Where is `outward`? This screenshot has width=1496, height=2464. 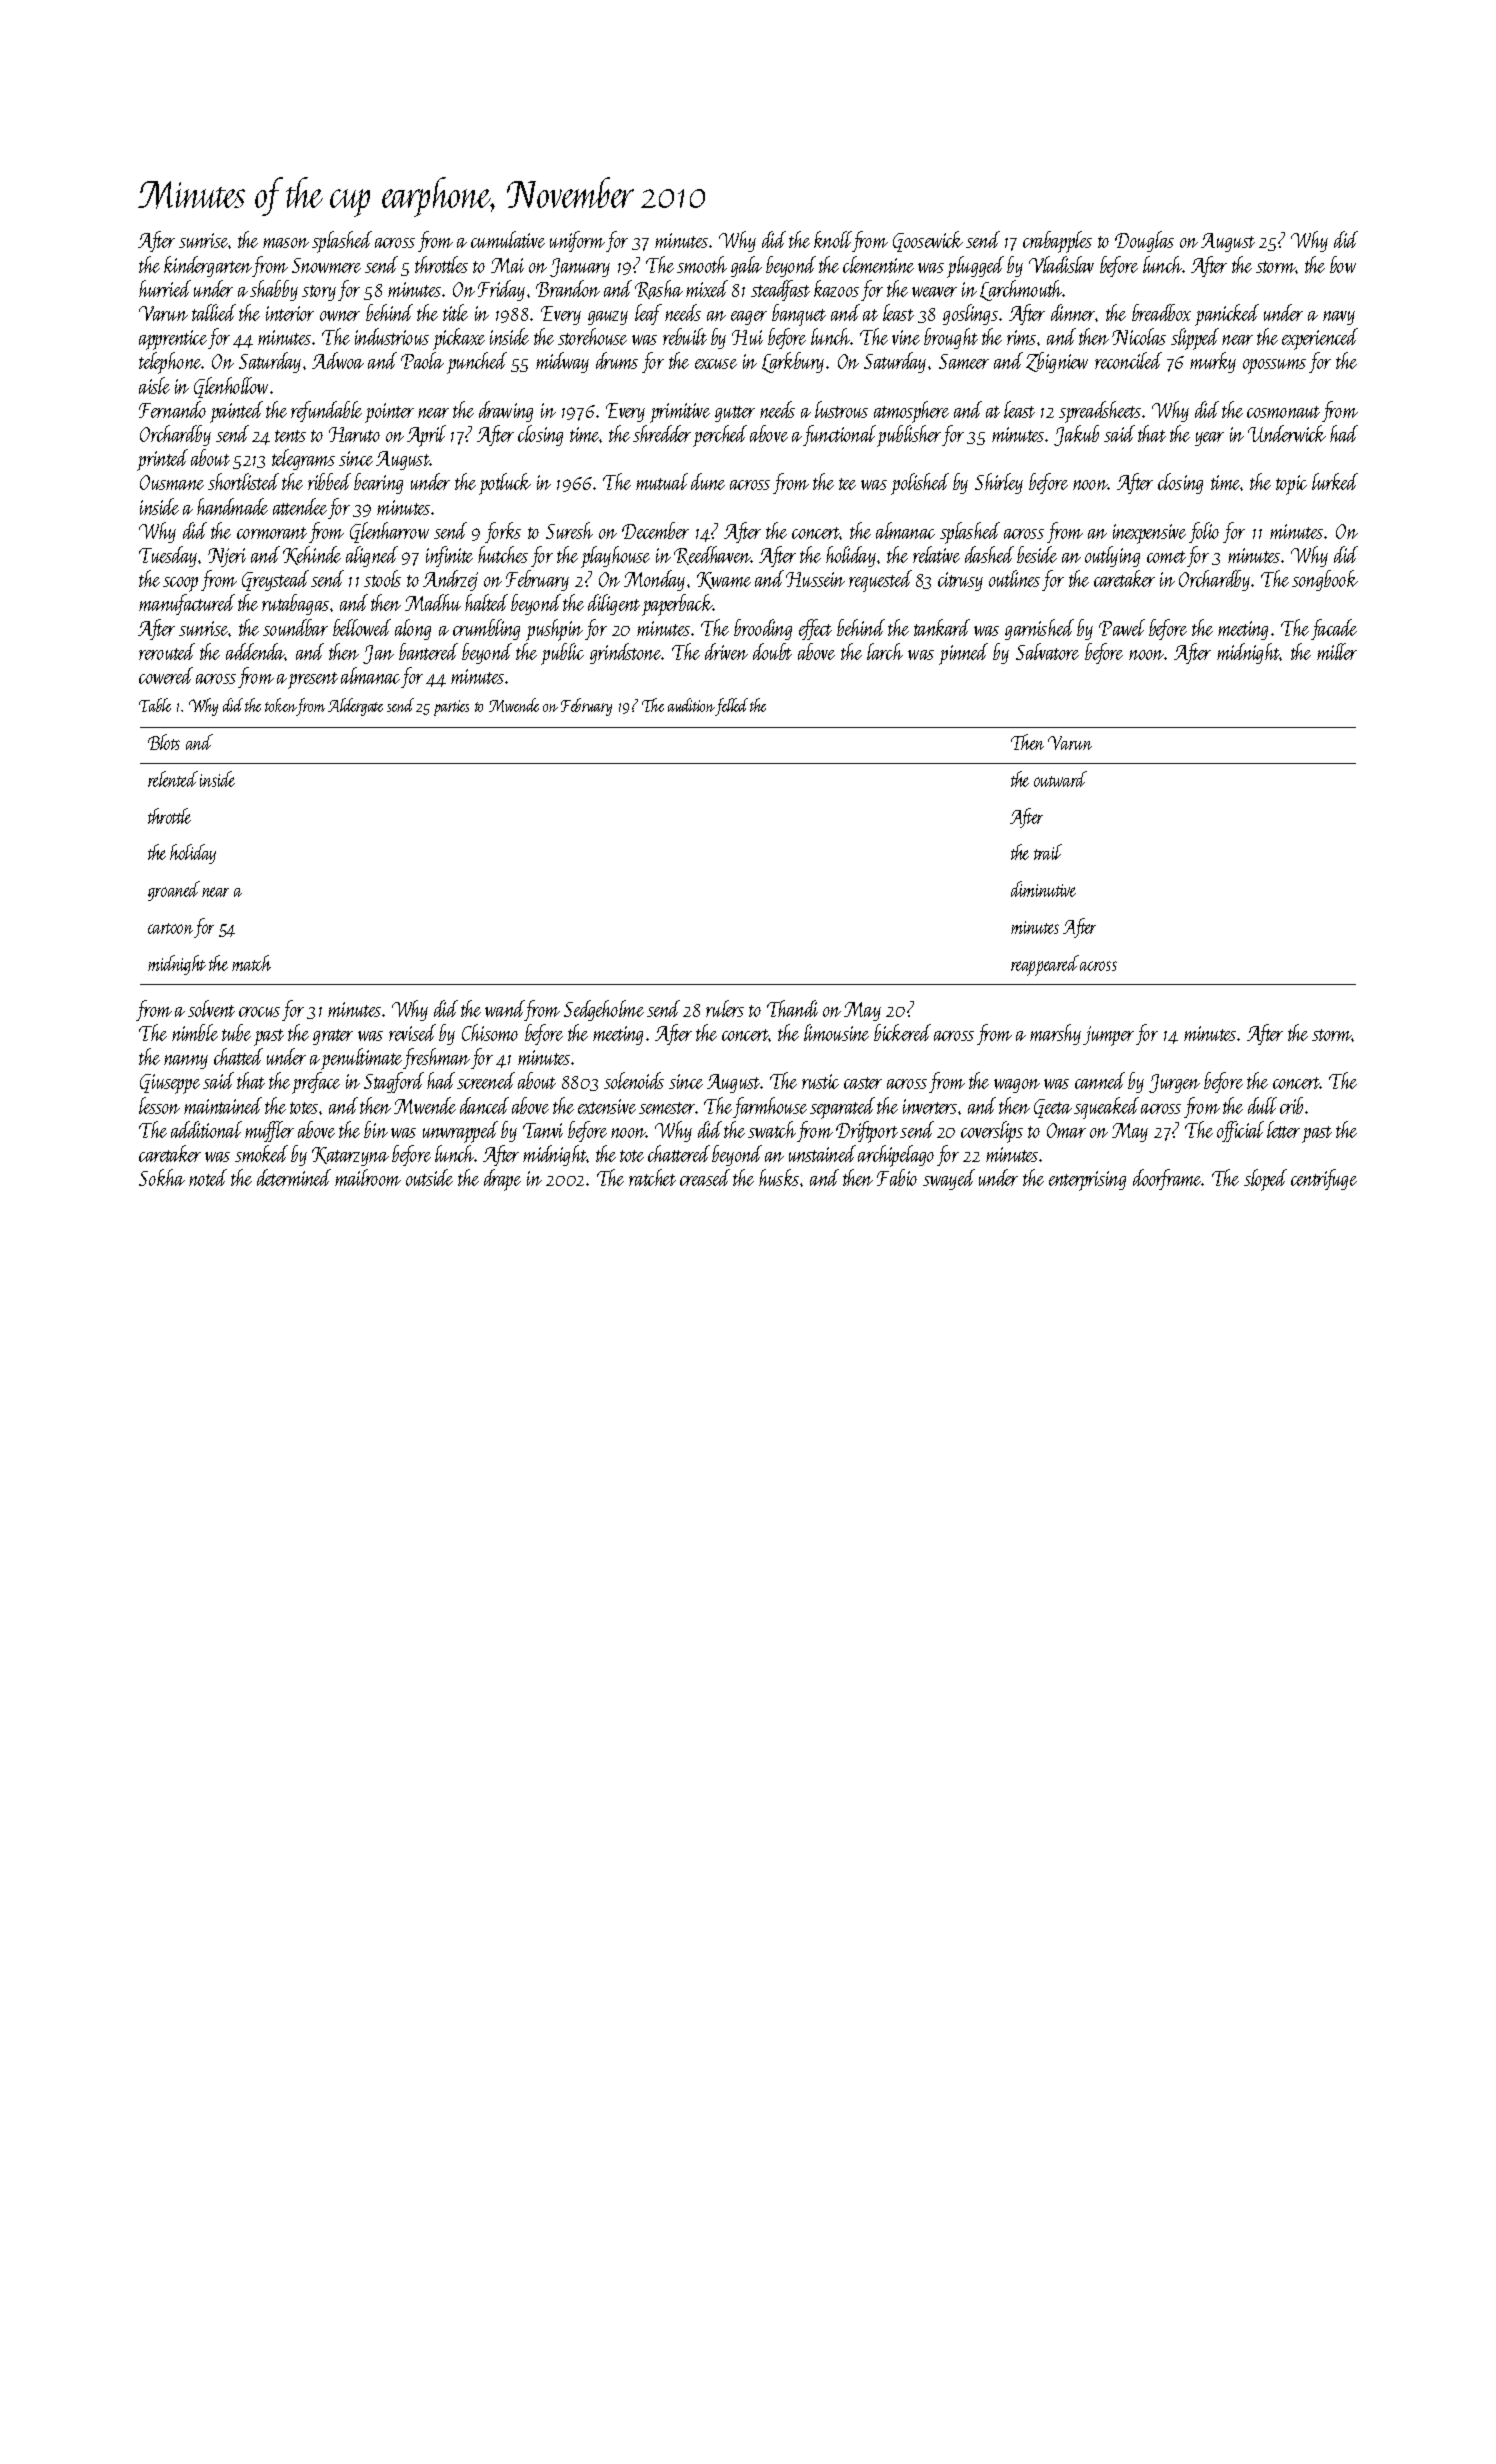 outward is located at coordinates (1060, 779).
